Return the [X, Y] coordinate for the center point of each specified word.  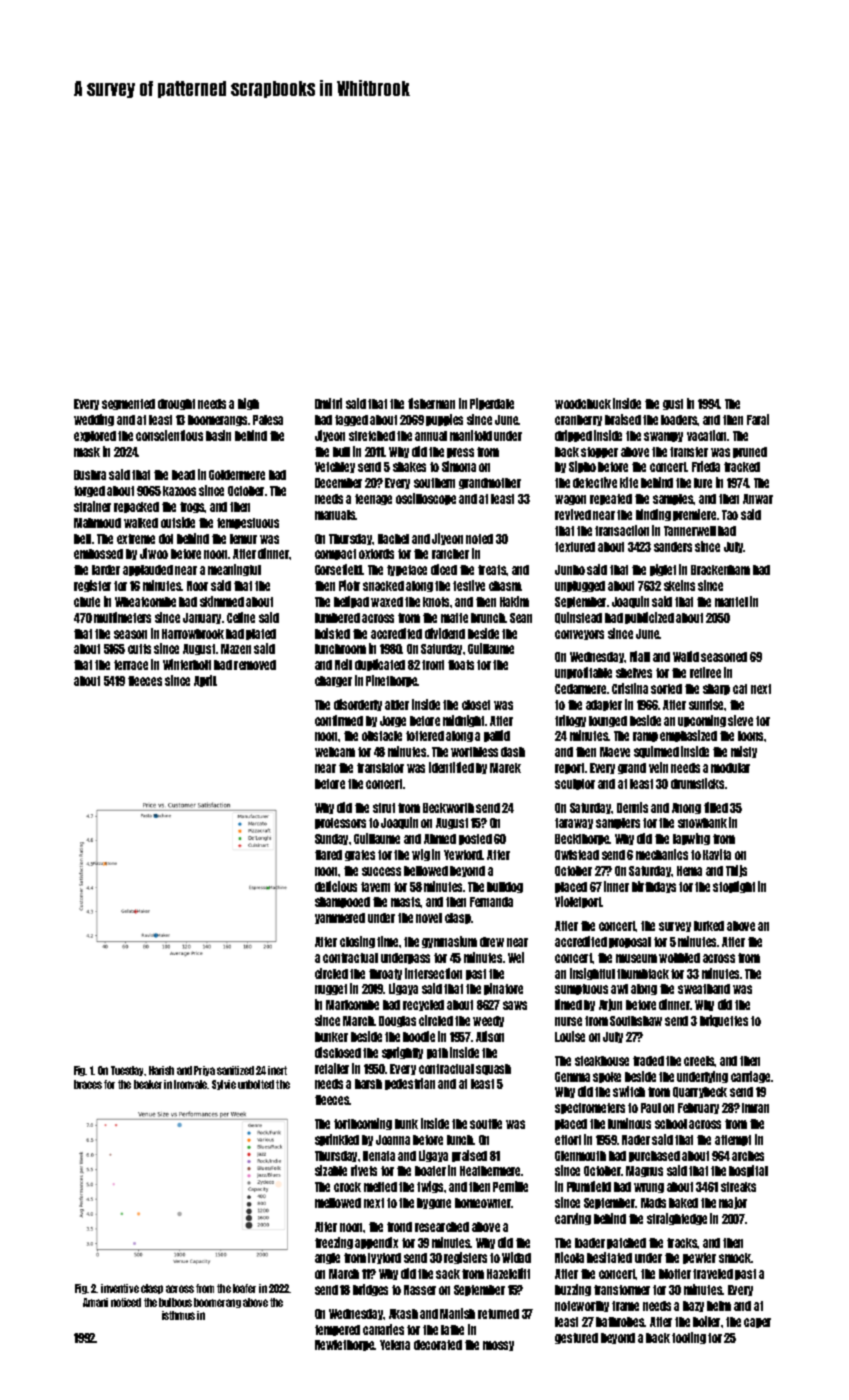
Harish [161, 1070]
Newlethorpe [345, 1345]
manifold [471, 435]
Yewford [463, 855]
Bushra [90, 475]
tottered [425, 736]
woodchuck [583, 404]
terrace [131, 665]
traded [648, 1061]
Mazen [236, 649]
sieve [740, 720]
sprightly [402, 1053]
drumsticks [697, 783]
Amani [95, 1302]
